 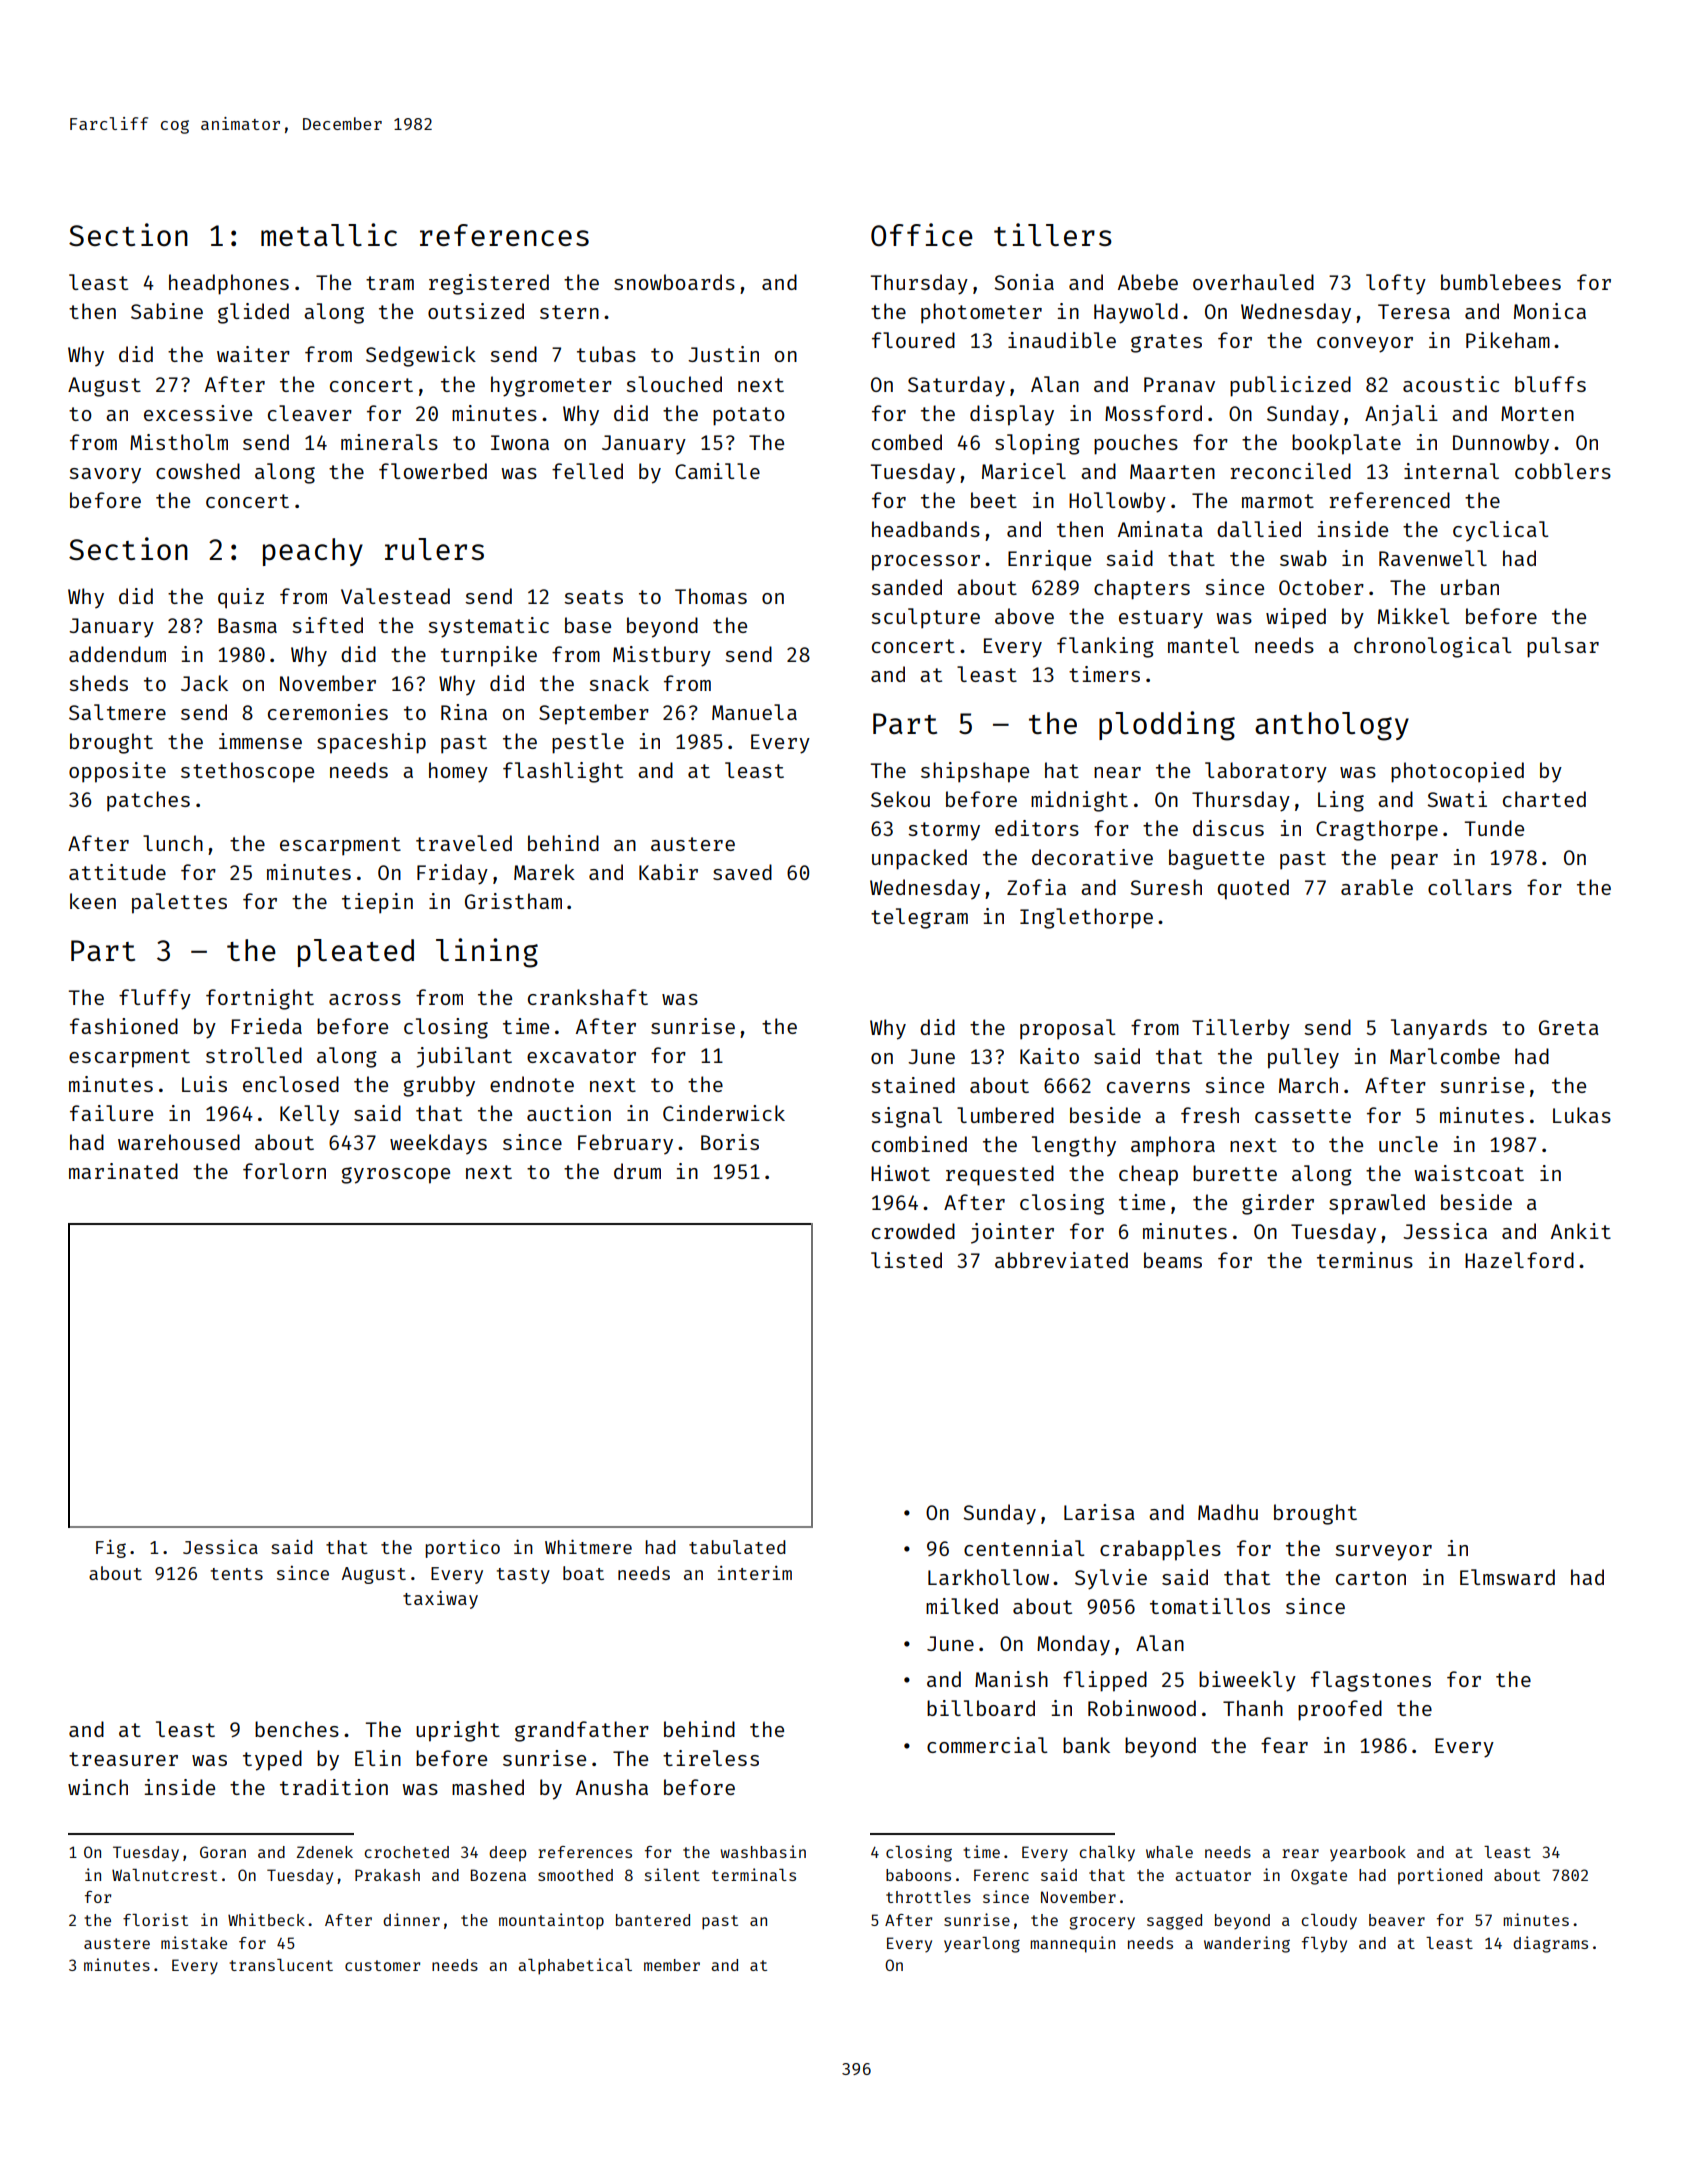 What do you see at coordinates (105, 476) in the screenshot?
I see `savory` at bounding box center [105, 476].
